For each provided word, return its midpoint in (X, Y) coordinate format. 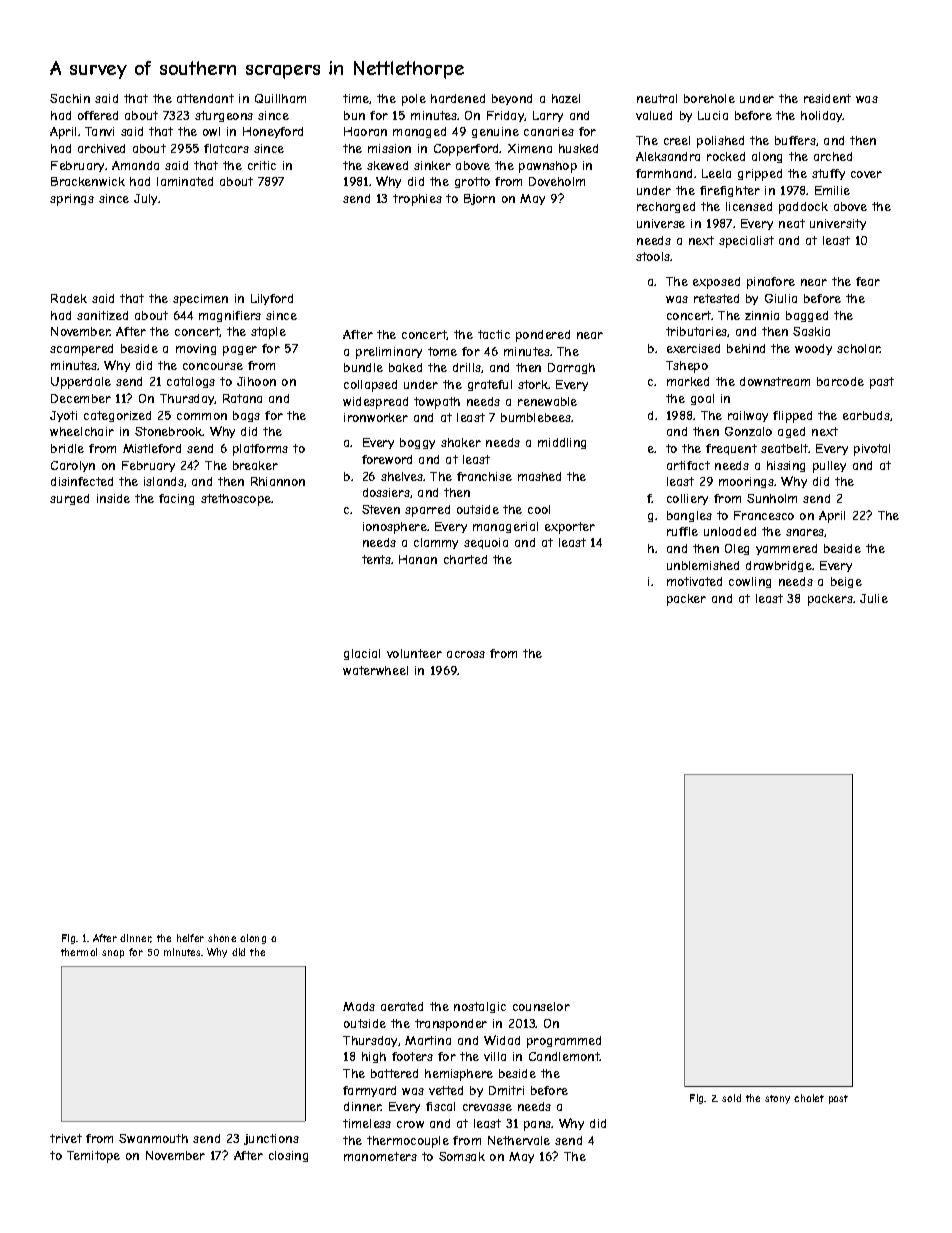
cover (866, 174)
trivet (66, 1138)
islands (164, 481)
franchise (484, 476)
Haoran (365, 131)
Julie (874, 598)
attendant (205, 98)
